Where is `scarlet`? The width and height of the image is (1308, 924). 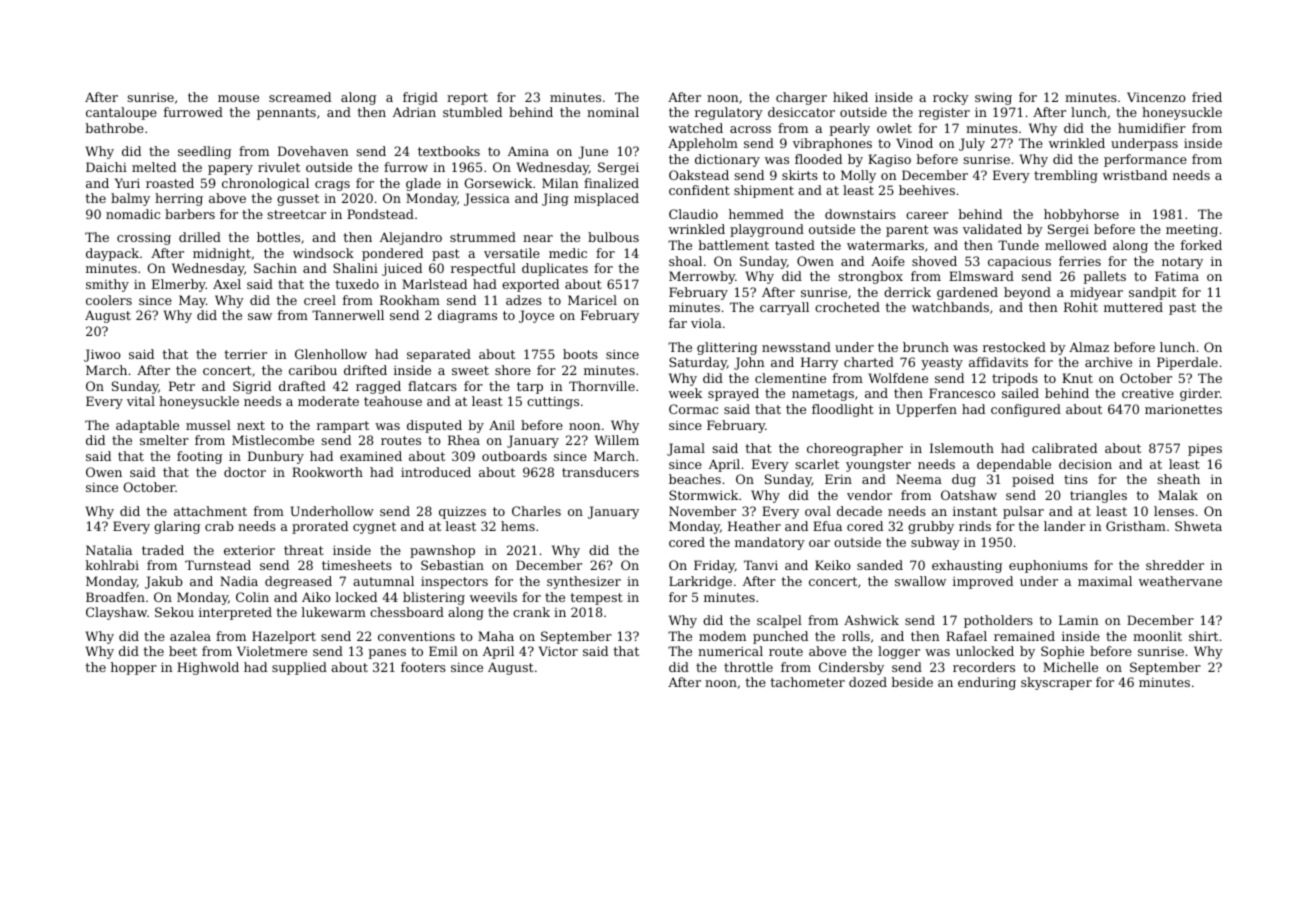 scarlet is located at coordinates (817, 464).
